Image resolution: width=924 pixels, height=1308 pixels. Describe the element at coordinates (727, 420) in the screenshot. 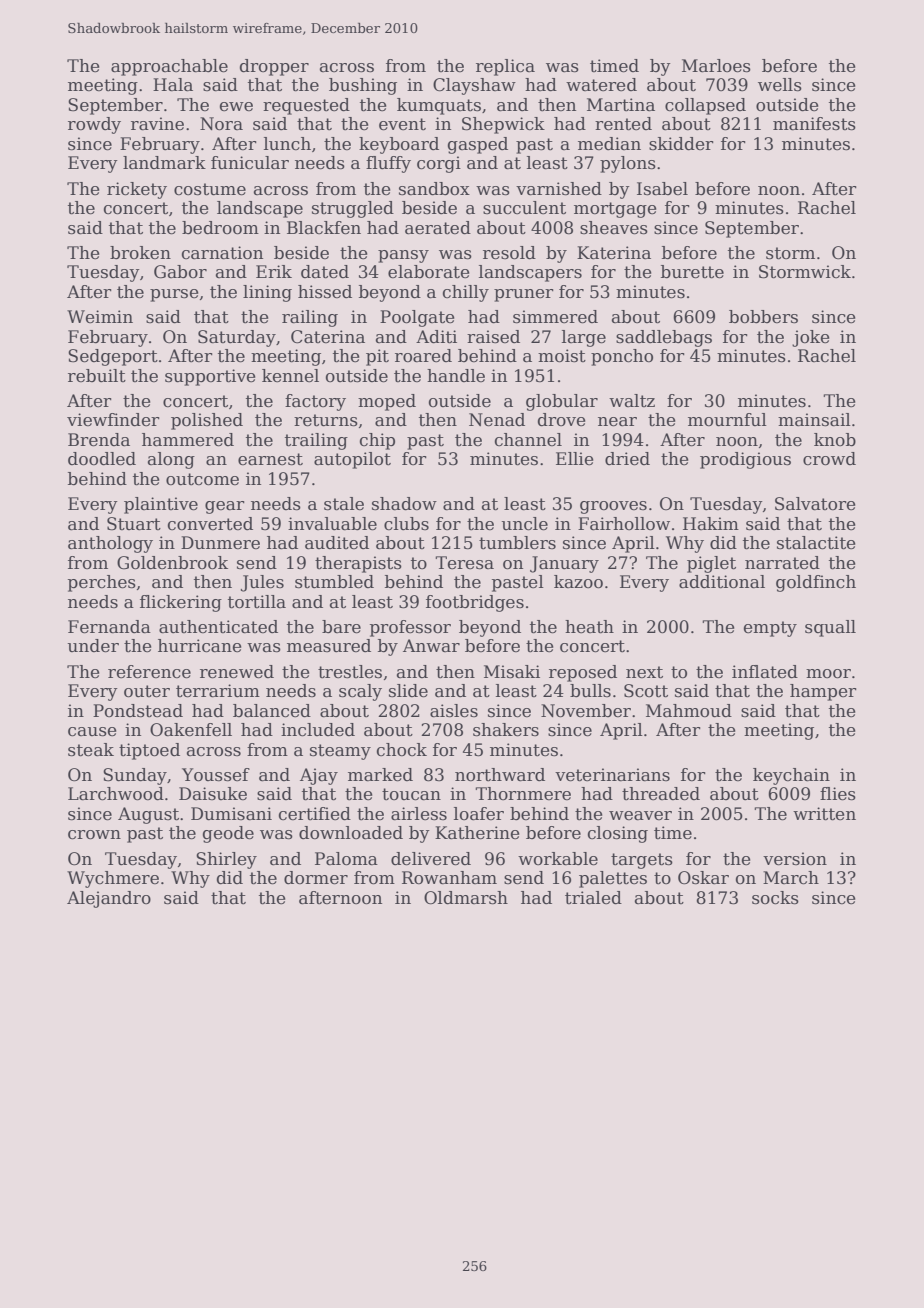

I see `mournful` at that location.
